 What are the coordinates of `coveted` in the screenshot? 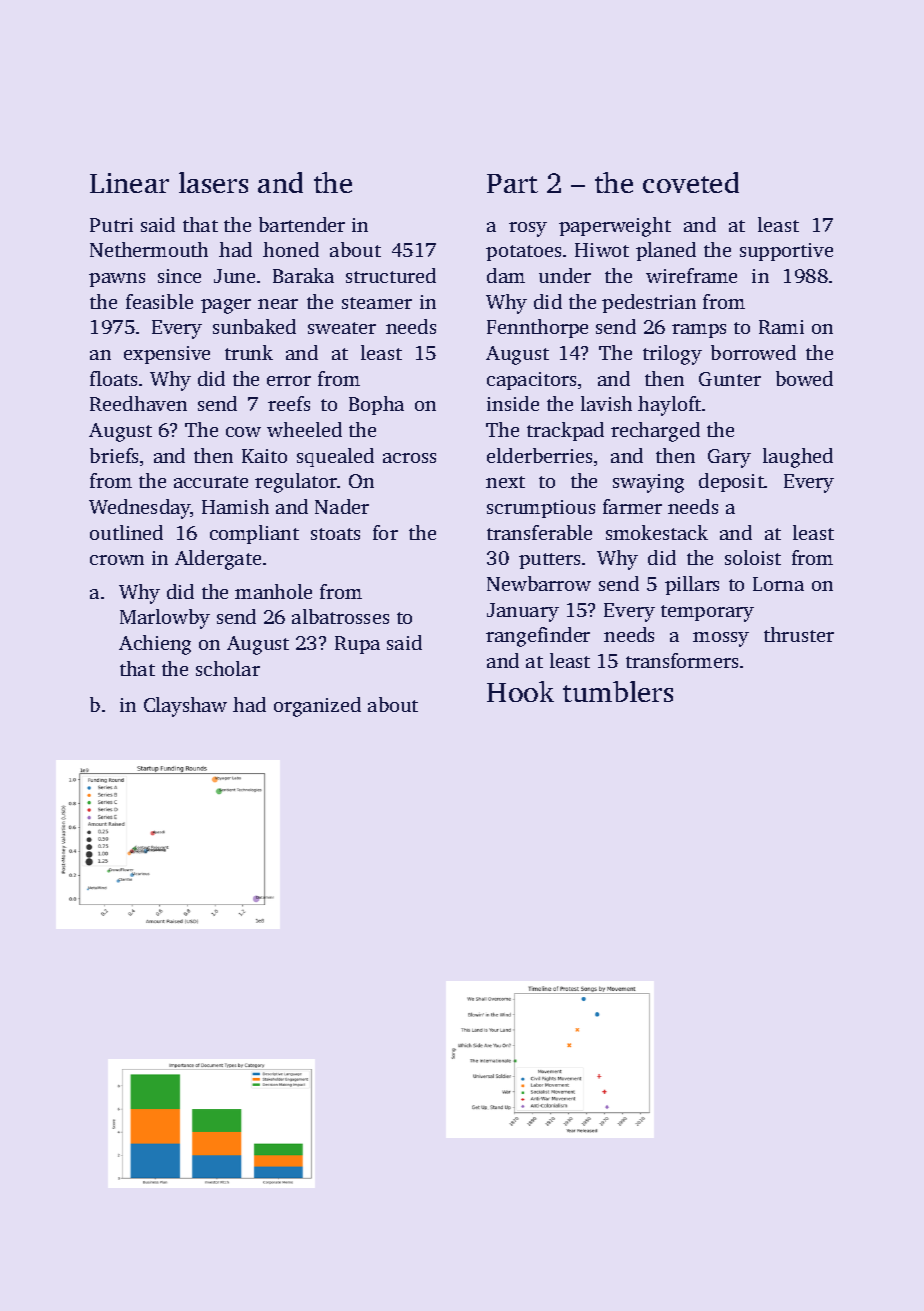 It's located at (691, 182).
